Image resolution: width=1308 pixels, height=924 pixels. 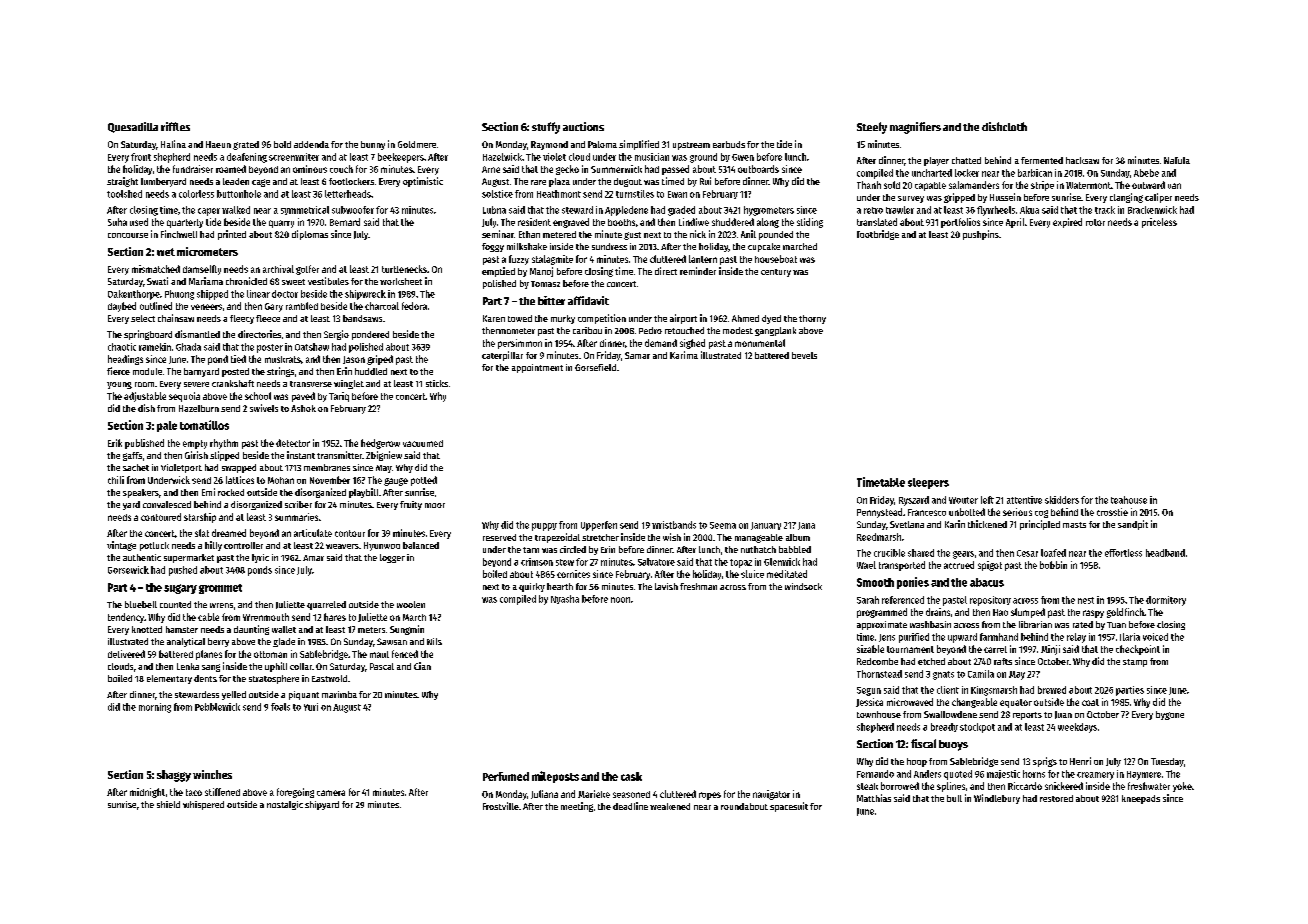 I want to click on rare, so click(x=538, y=182).
